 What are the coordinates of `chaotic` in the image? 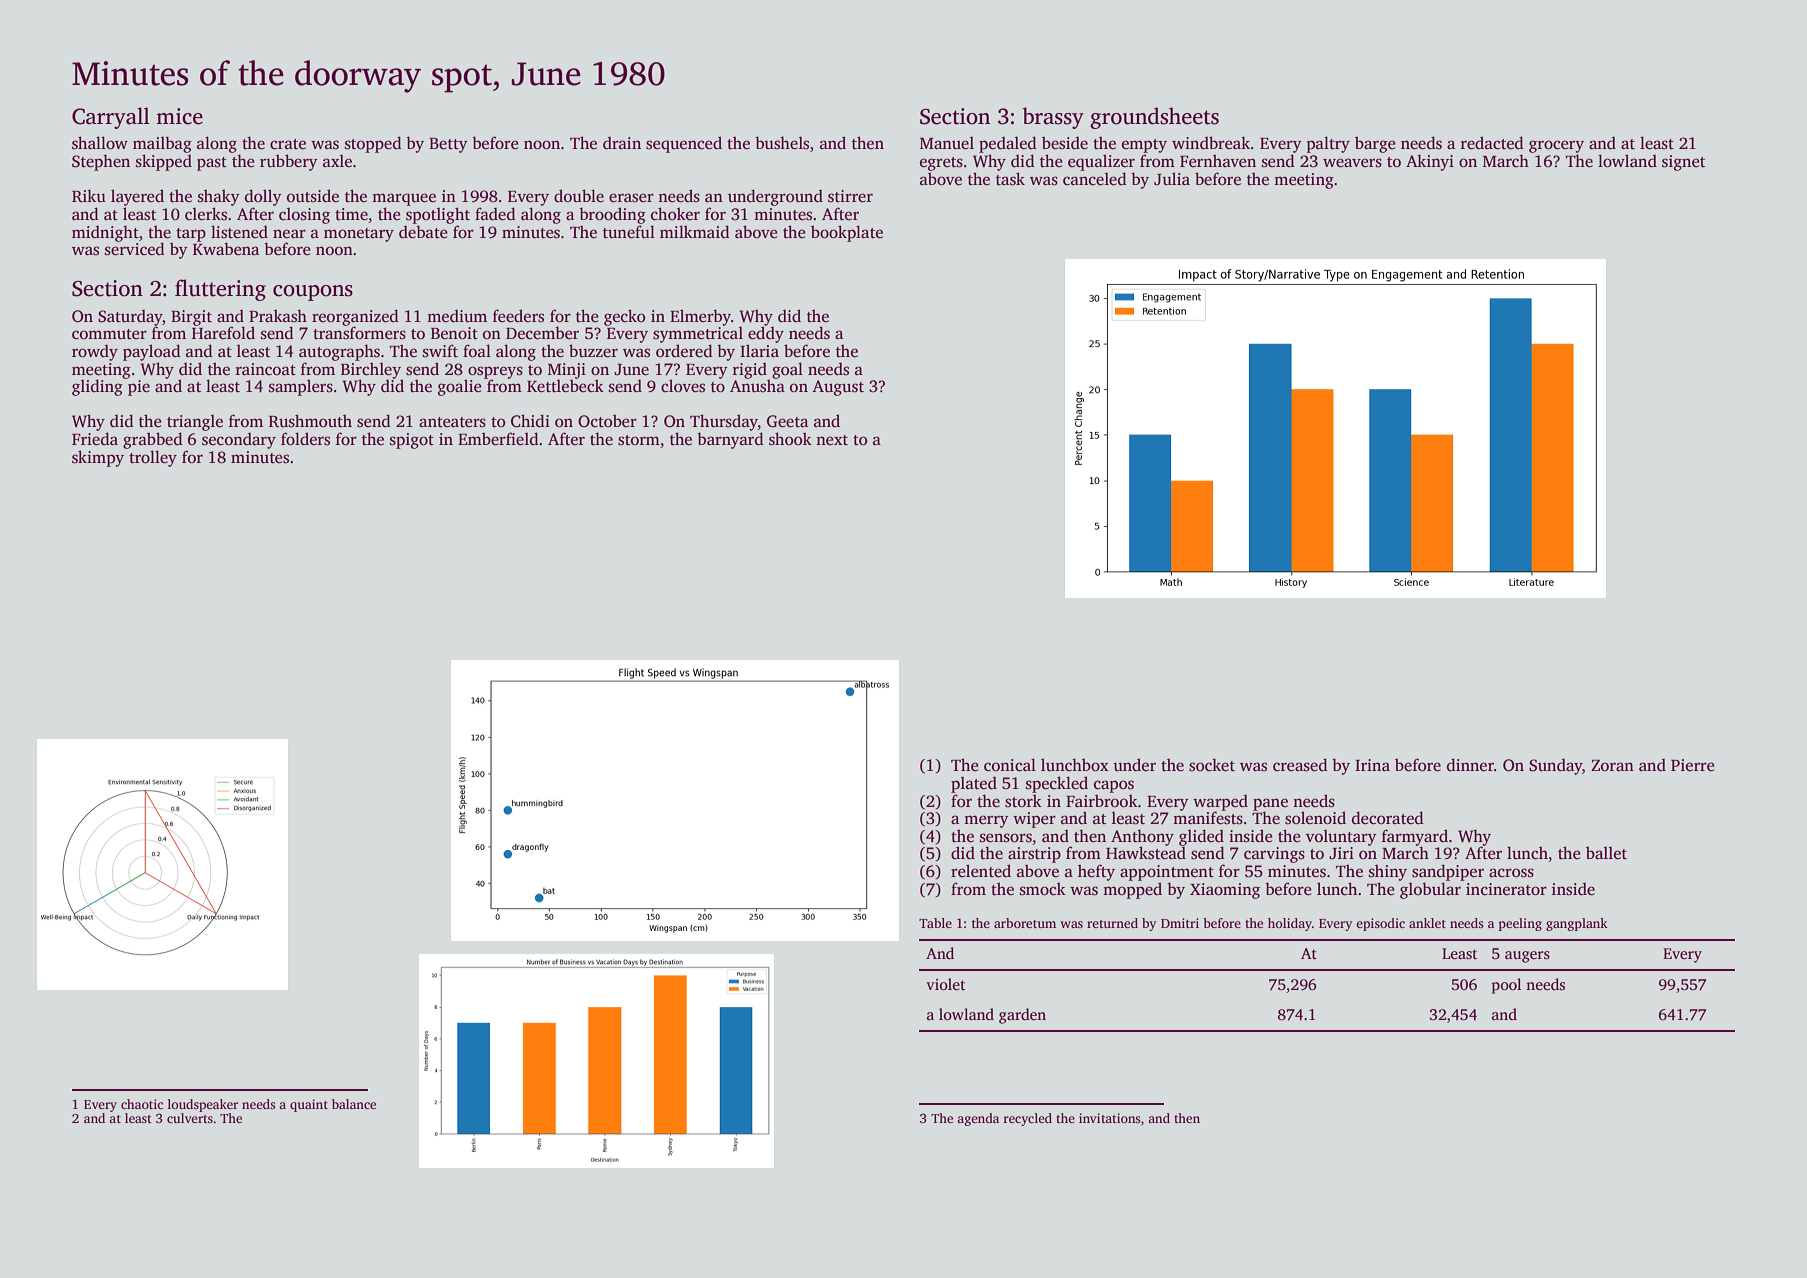 It's located at (142, 1104).
